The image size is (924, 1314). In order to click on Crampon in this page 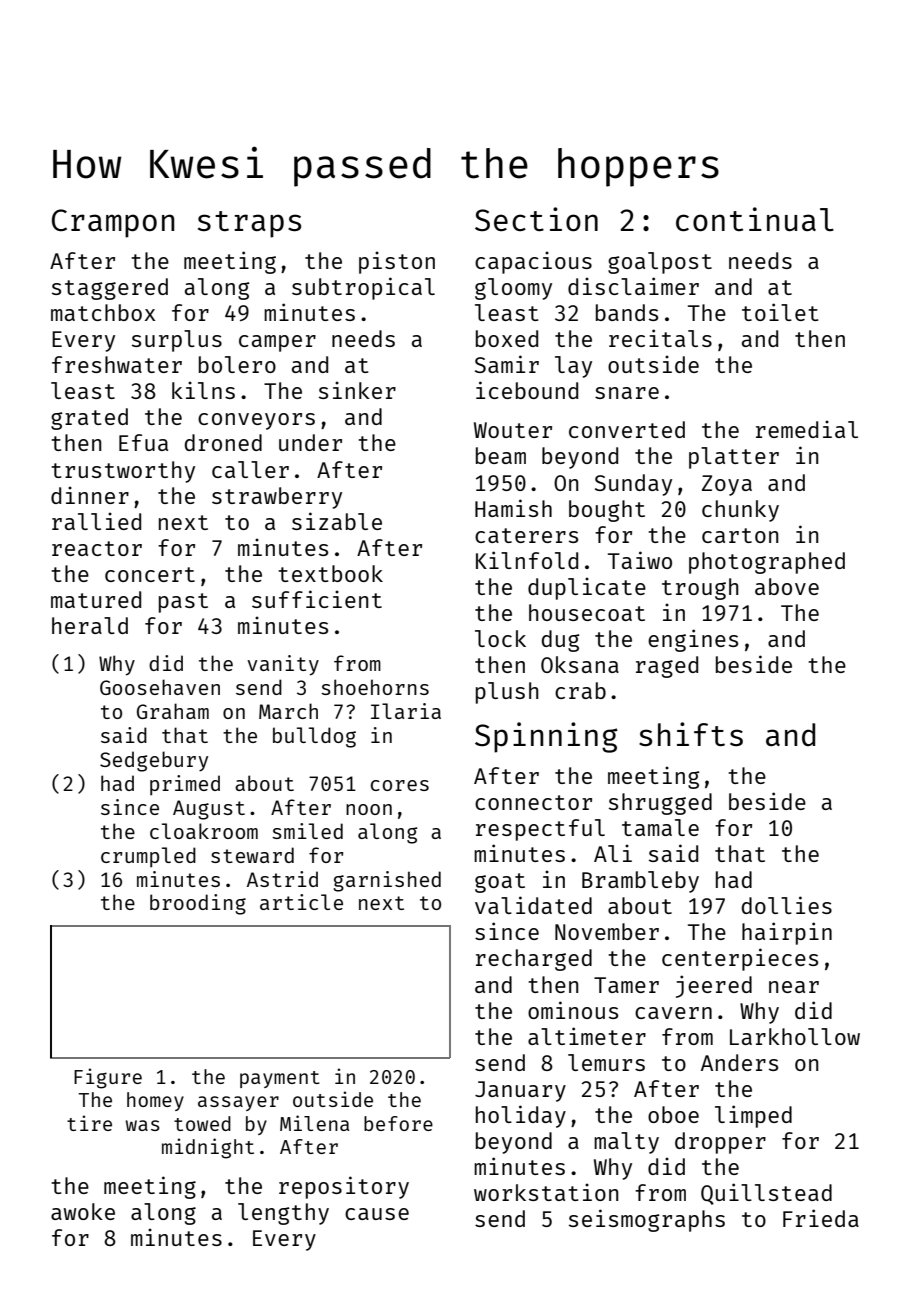, I will do `click(113, 223)`.
